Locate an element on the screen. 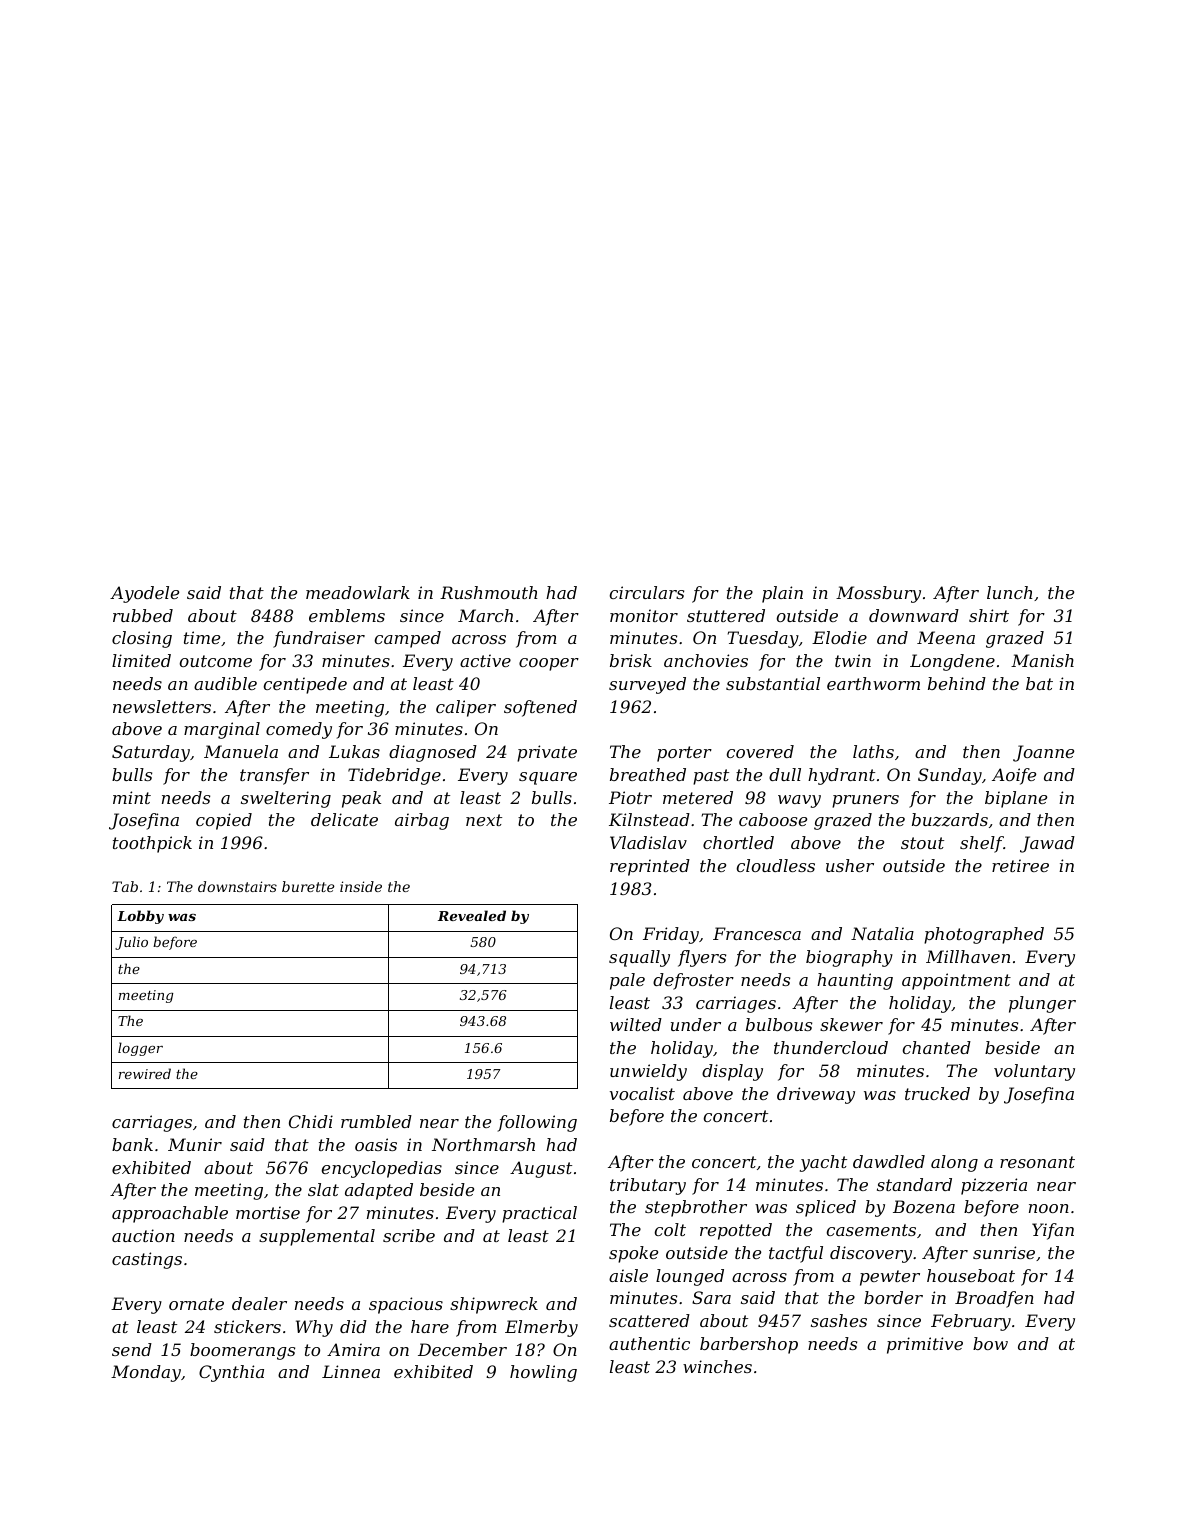  squally is located at coordinates (639, 958).
